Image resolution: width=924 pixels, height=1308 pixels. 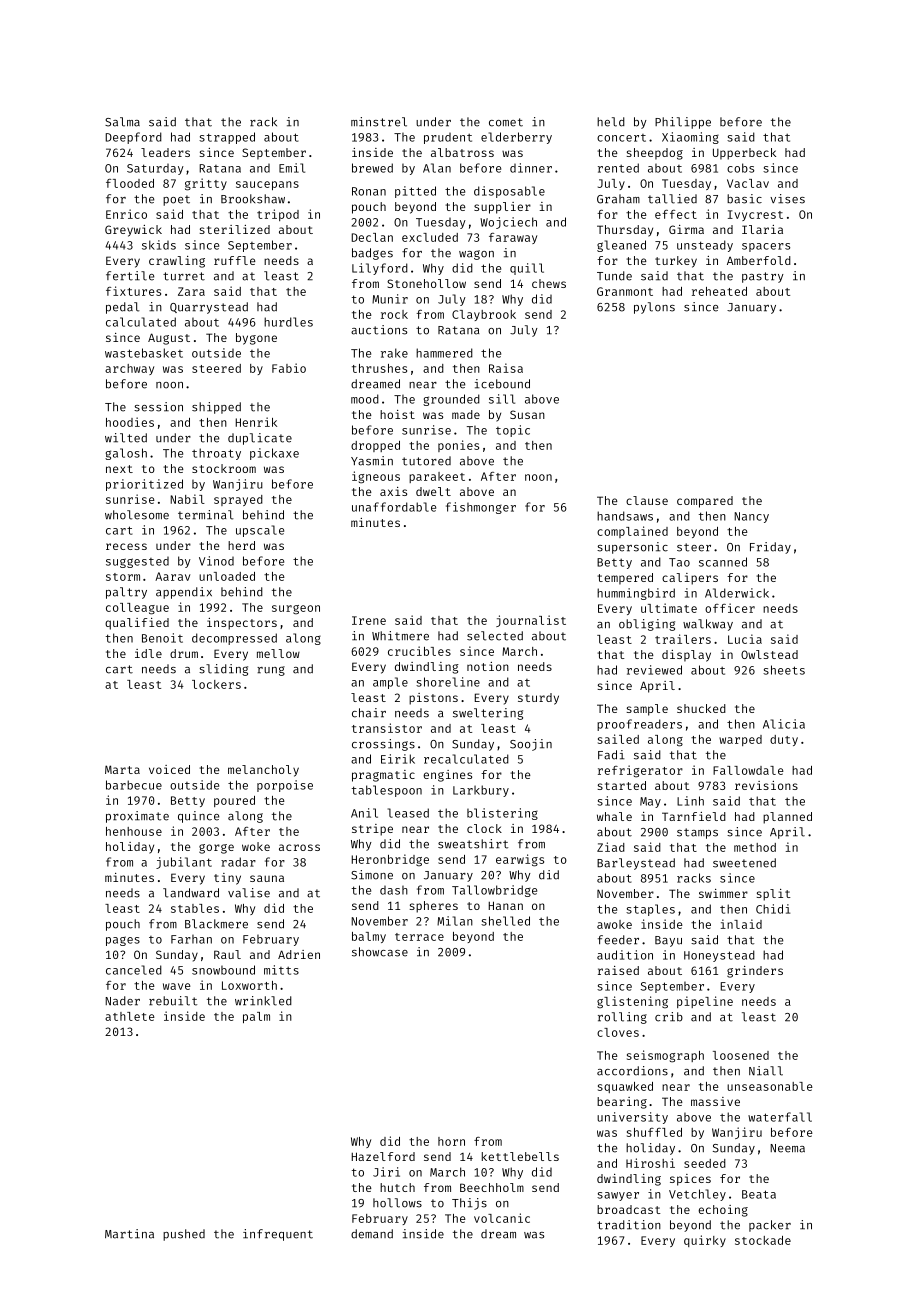 I want to click on hollows, so click(x=397, y=1203).
